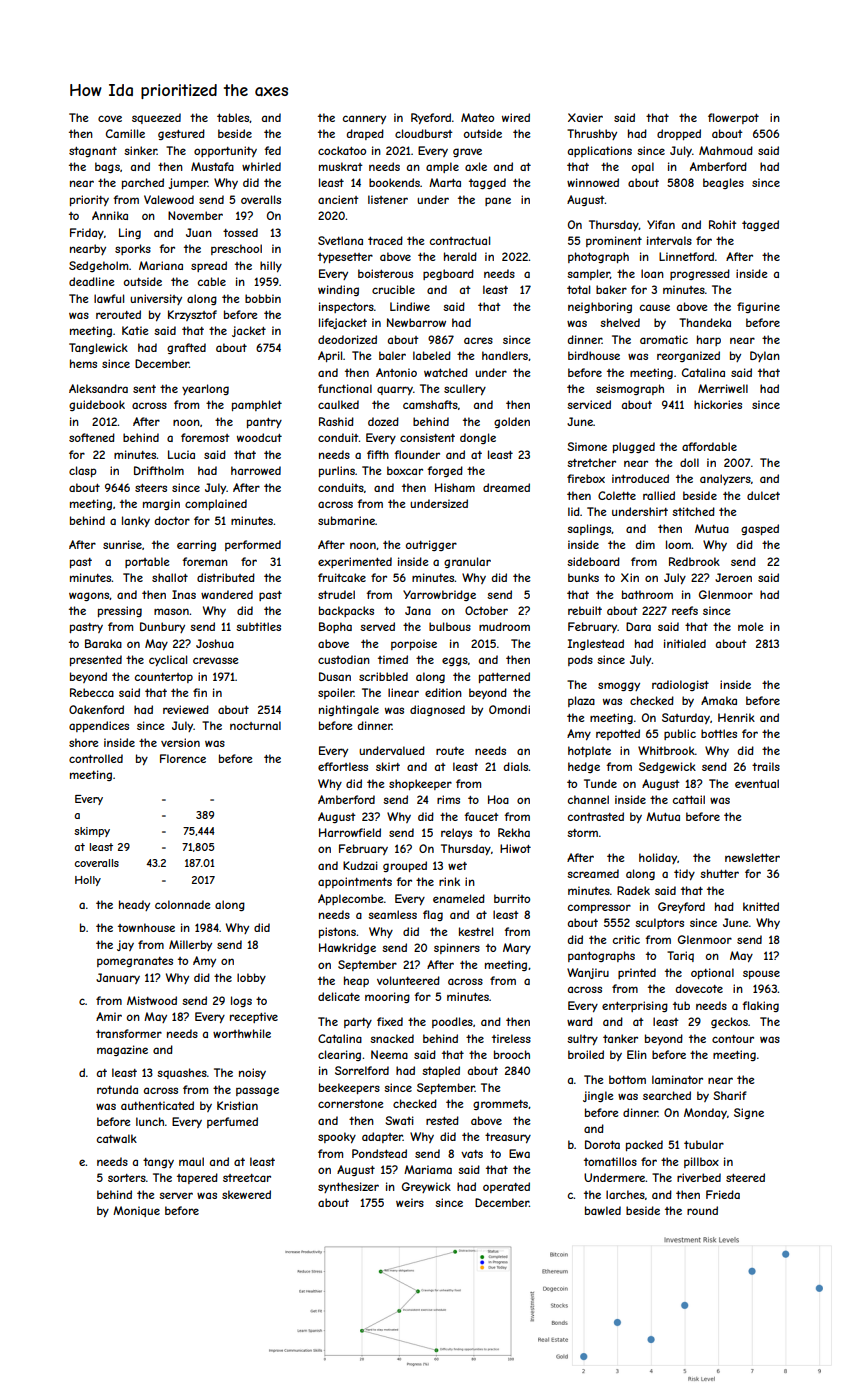 The height and width of the screenshot is (1400, 849). Describe the element at coordinates (410, 1202) in the screenshot. I see `weirs` at that location.
